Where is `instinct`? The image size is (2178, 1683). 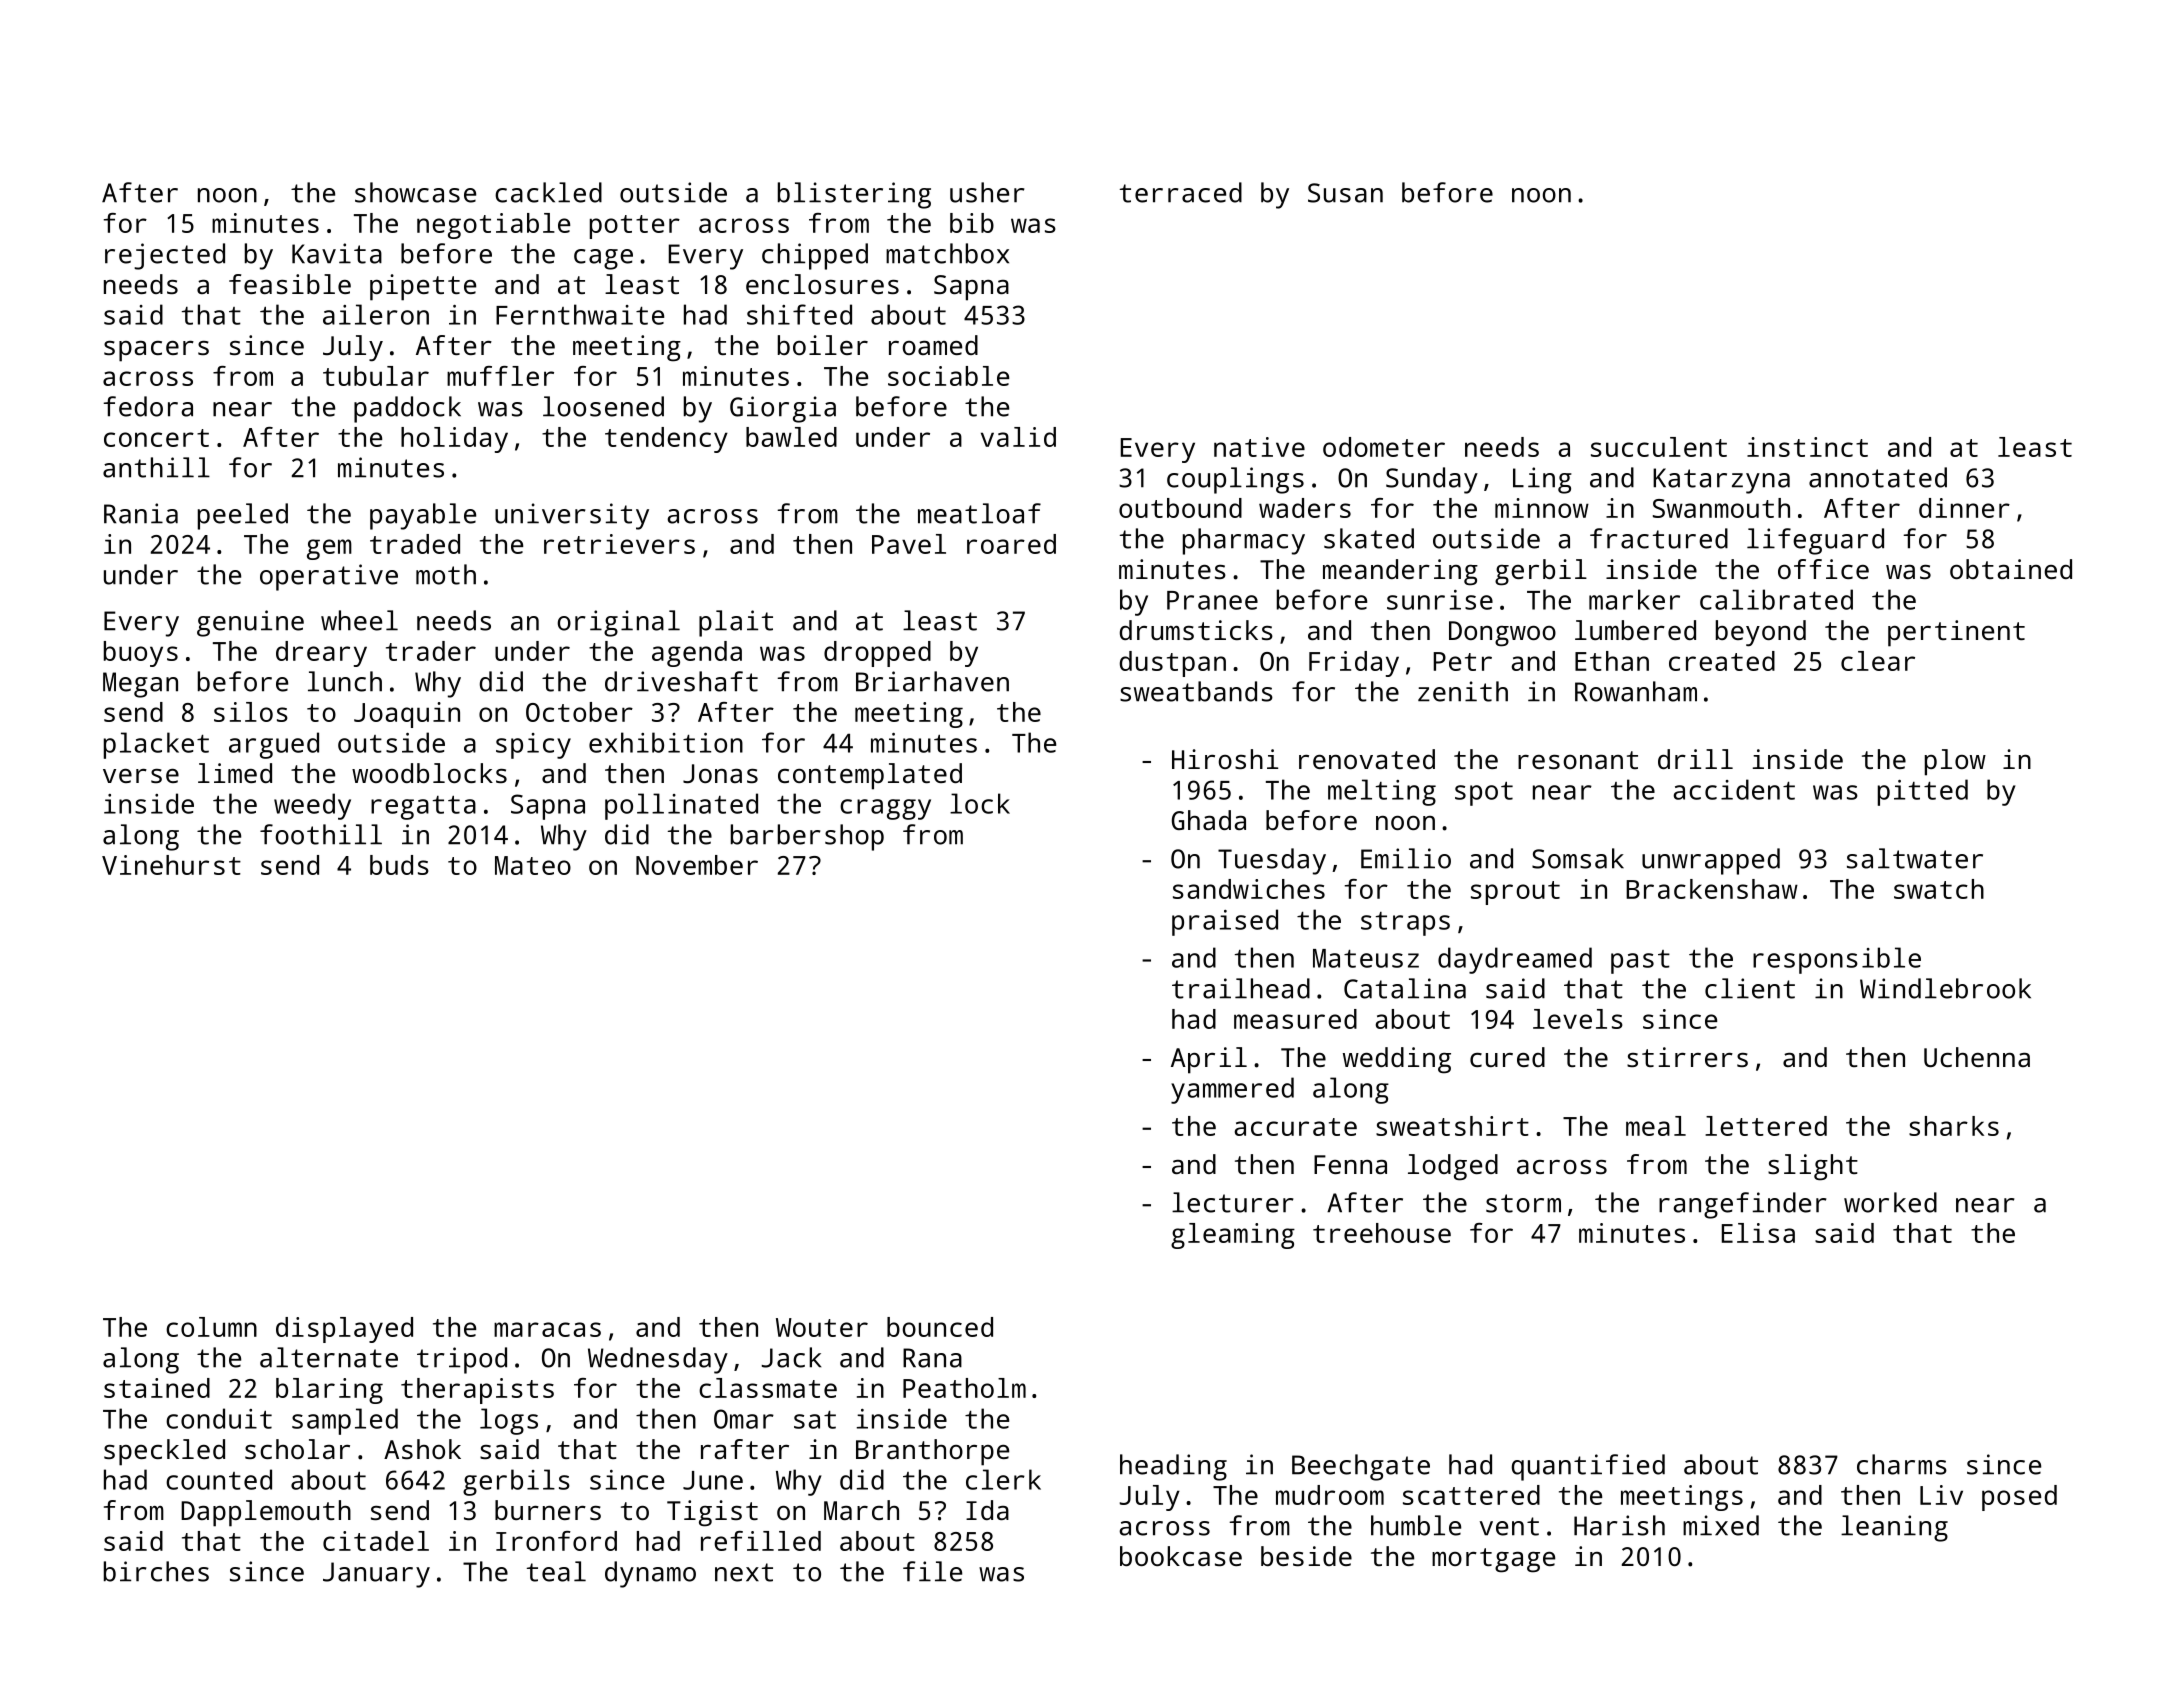 instinct is located at coordinates (1807, 447).
